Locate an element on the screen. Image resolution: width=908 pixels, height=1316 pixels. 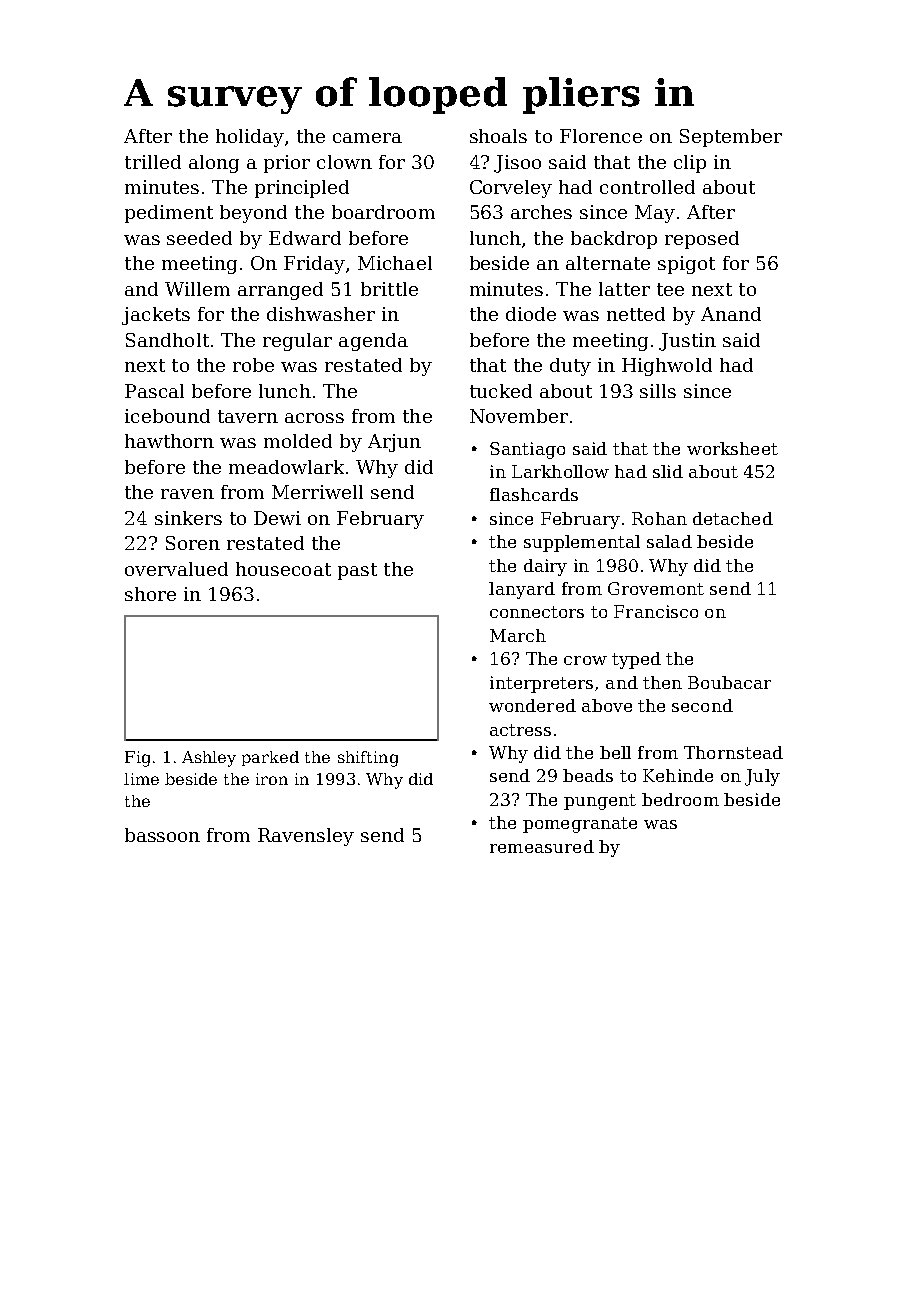
actress is located at coordinates (520, 730).
